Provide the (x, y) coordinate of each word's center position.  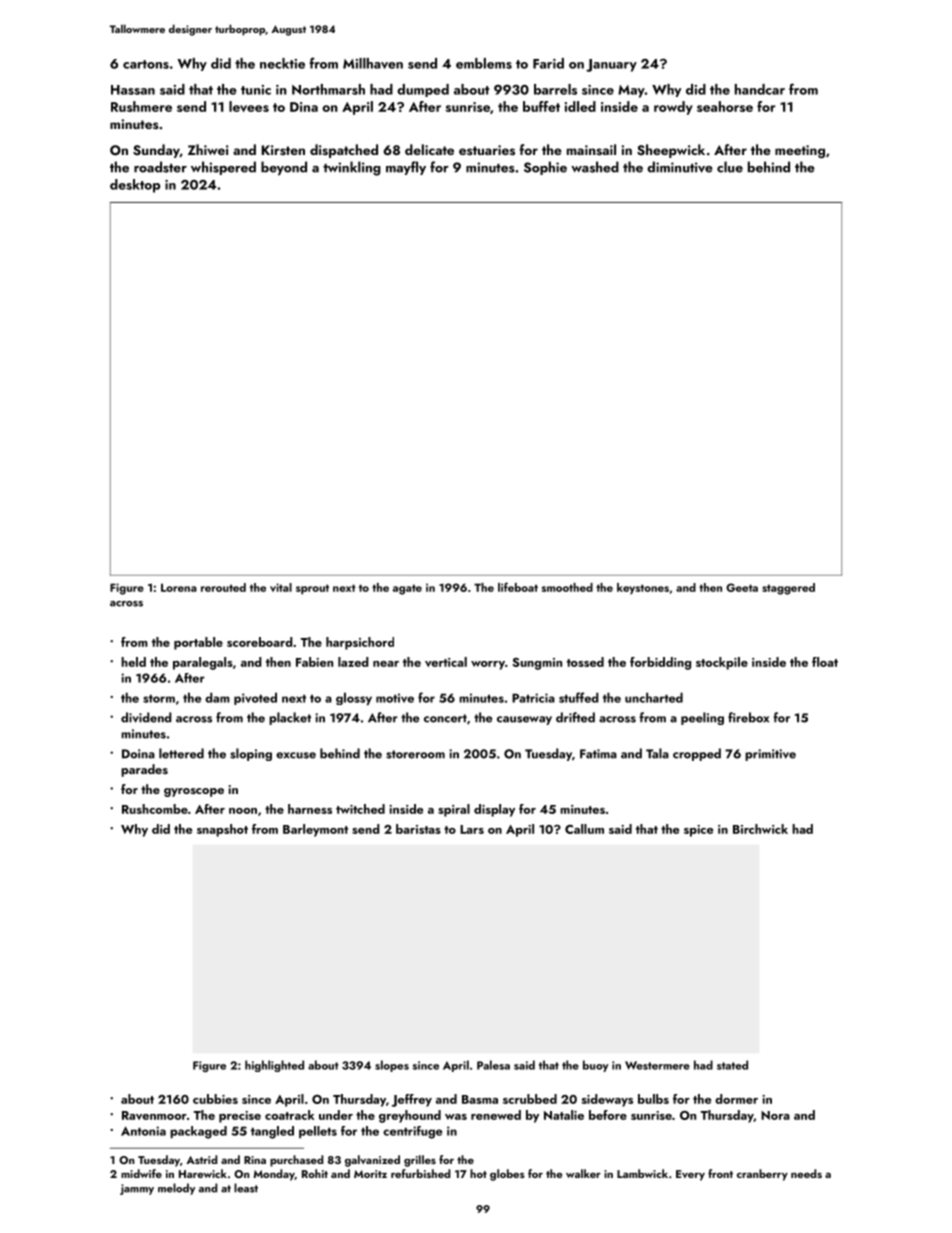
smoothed (567, 587)
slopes (392, 1066)
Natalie (564, 1115)
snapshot (222, 830)
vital (281, 587)
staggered (788, 589)
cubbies (215, 1099)
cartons (146, 64)
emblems (484, 63)
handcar (760, 89)
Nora (775, 1115)
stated (732, 1065)
